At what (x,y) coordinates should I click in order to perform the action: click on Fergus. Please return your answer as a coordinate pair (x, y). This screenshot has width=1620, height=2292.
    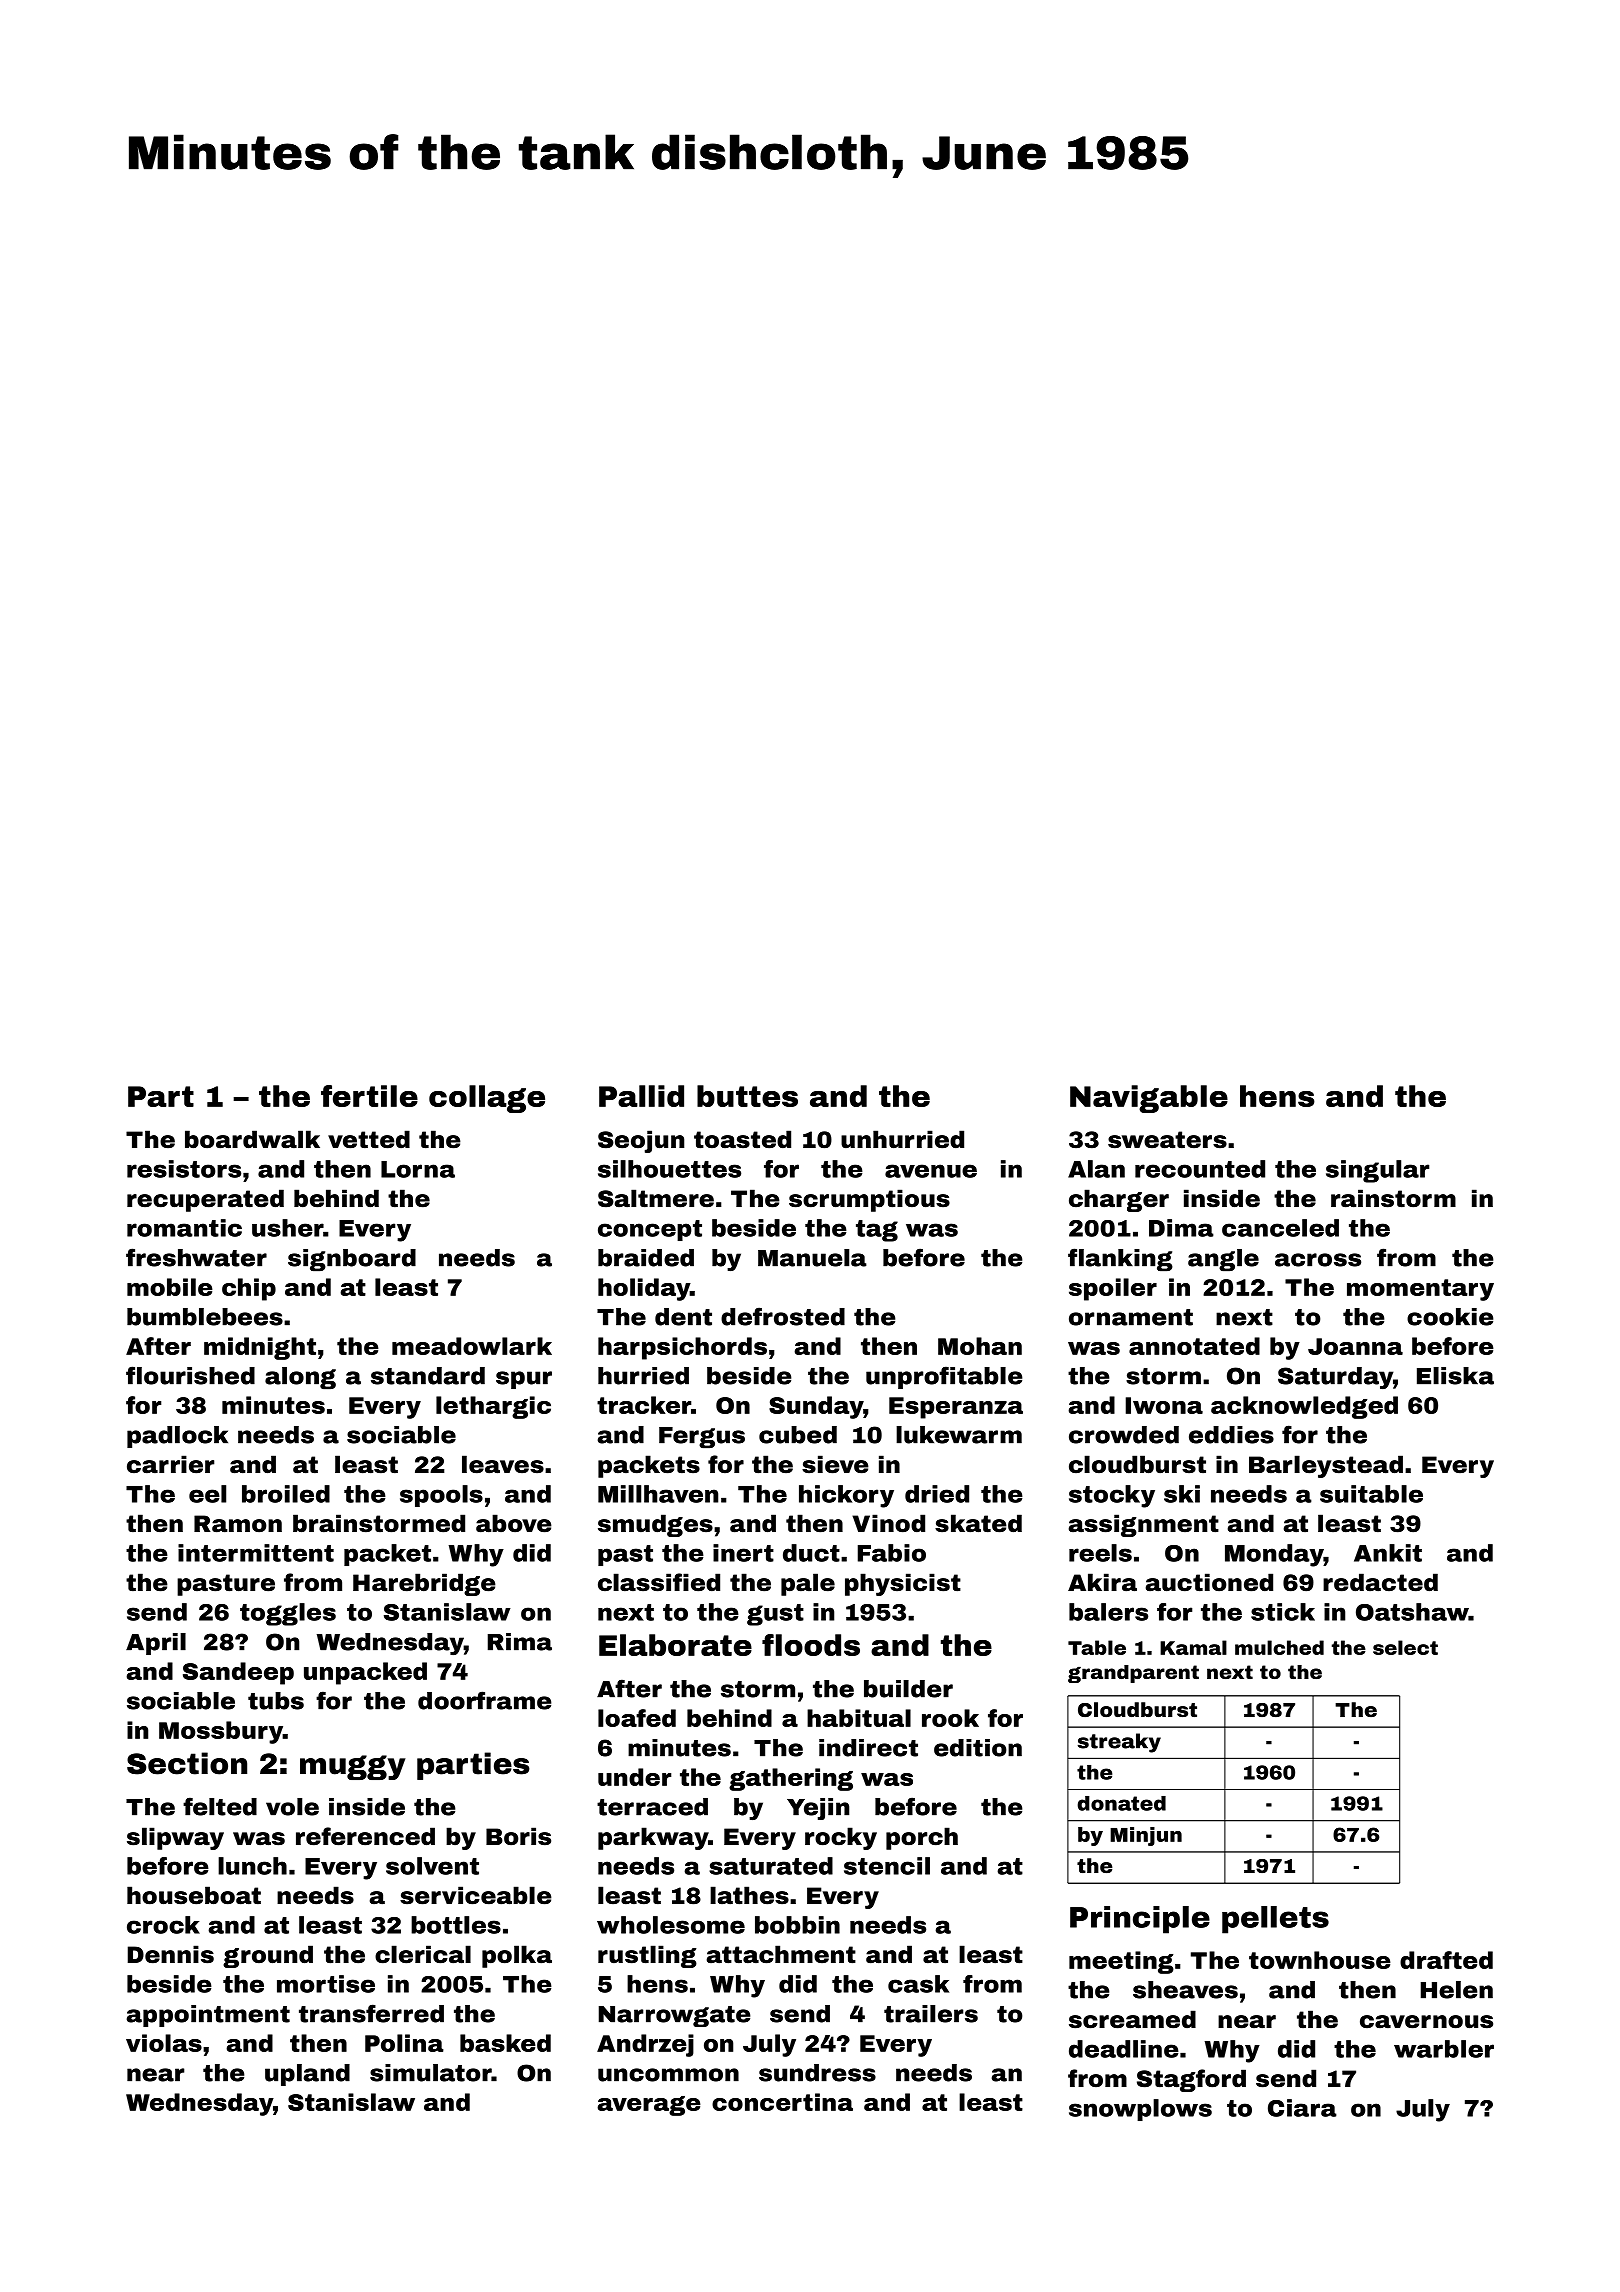
    Looking at the image, I should click on (702, 1438).
